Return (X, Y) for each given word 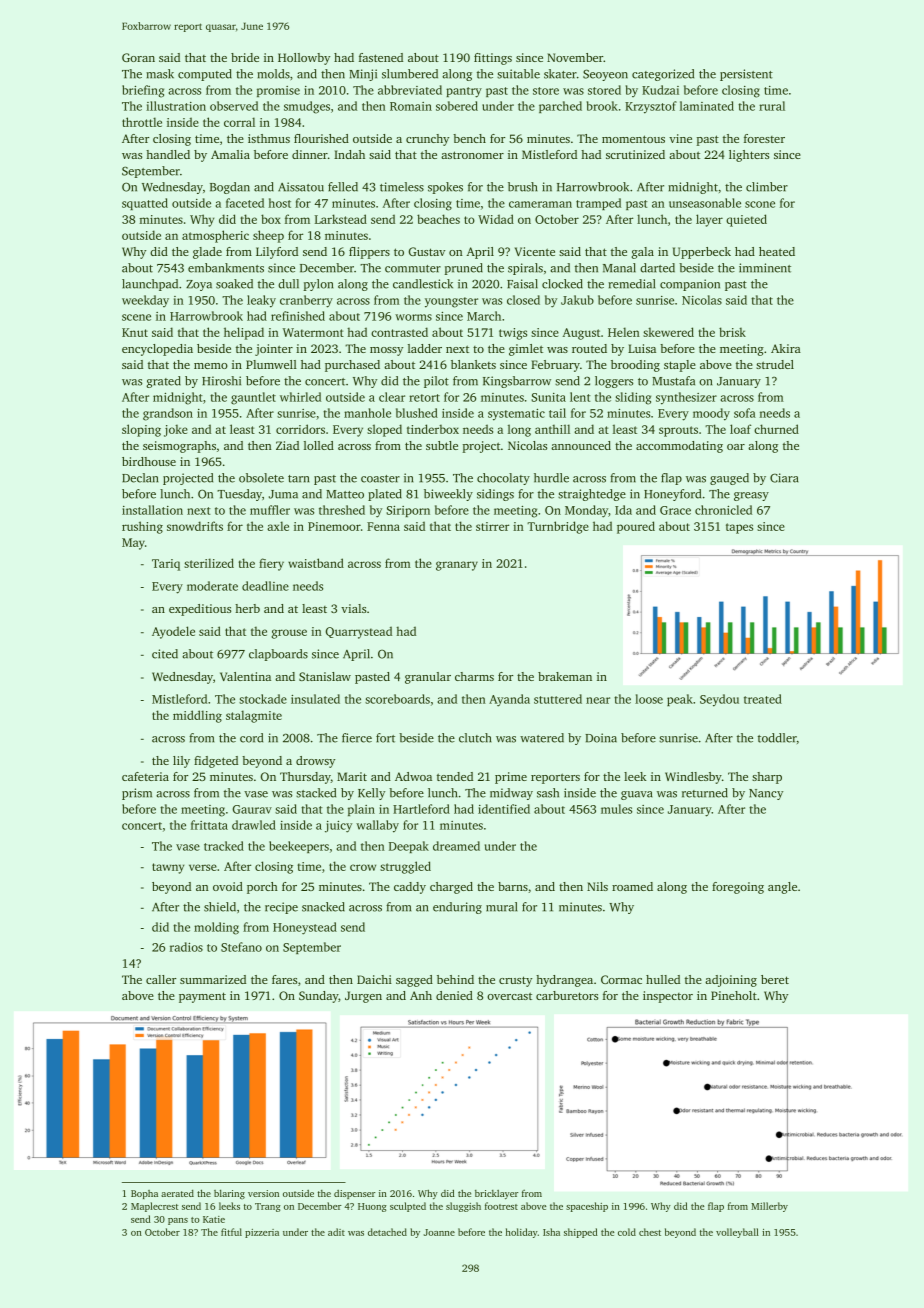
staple (680, 366)
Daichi (374, 979)
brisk (732, 332)
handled (168, 154)
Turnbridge (558, 527)
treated (763, 699)
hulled (663, 979)
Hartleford (421, 809)
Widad (496, 219)
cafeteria (145, 776)
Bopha (144, 1194)
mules (616, 809)
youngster (451, 302)
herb (247, 608)
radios (186, 947)
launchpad (150, 285)
